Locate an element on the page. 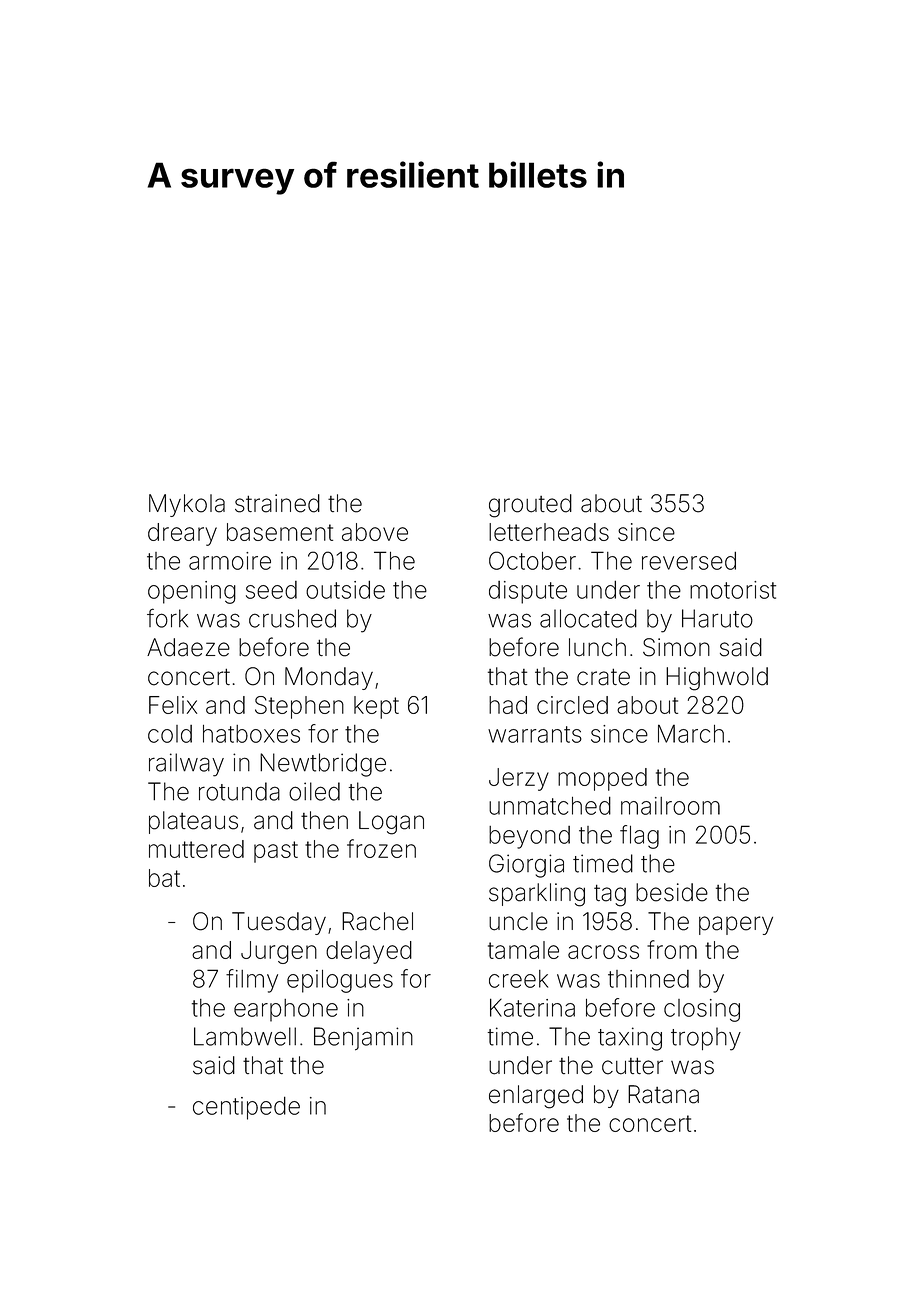 The width and height of the page is (924, 1311). fork is located at coordinates (167, 618).
